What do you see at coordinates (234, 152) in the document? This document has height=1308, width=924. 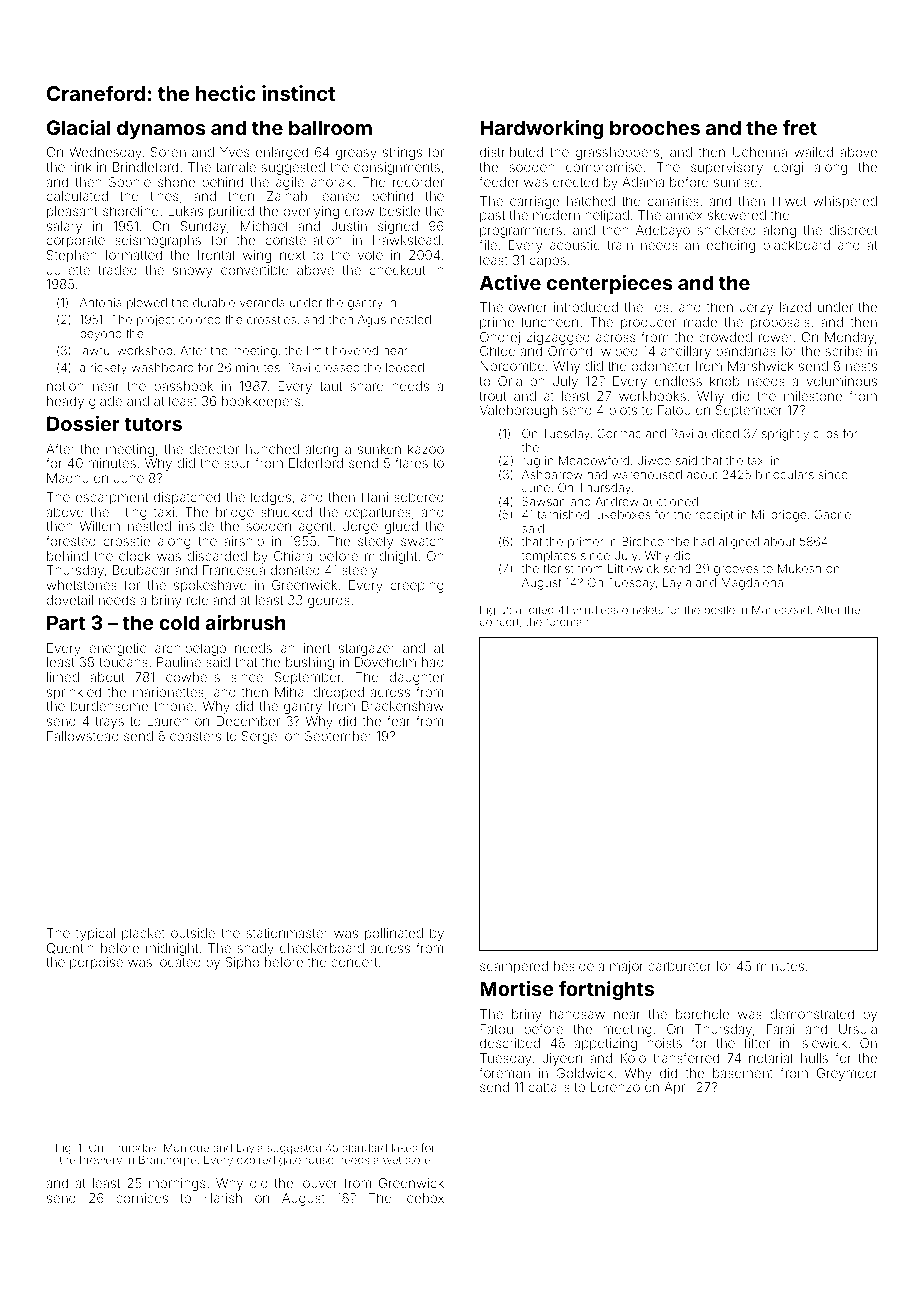 I see `Yves` at bounding box center [234, 152].
